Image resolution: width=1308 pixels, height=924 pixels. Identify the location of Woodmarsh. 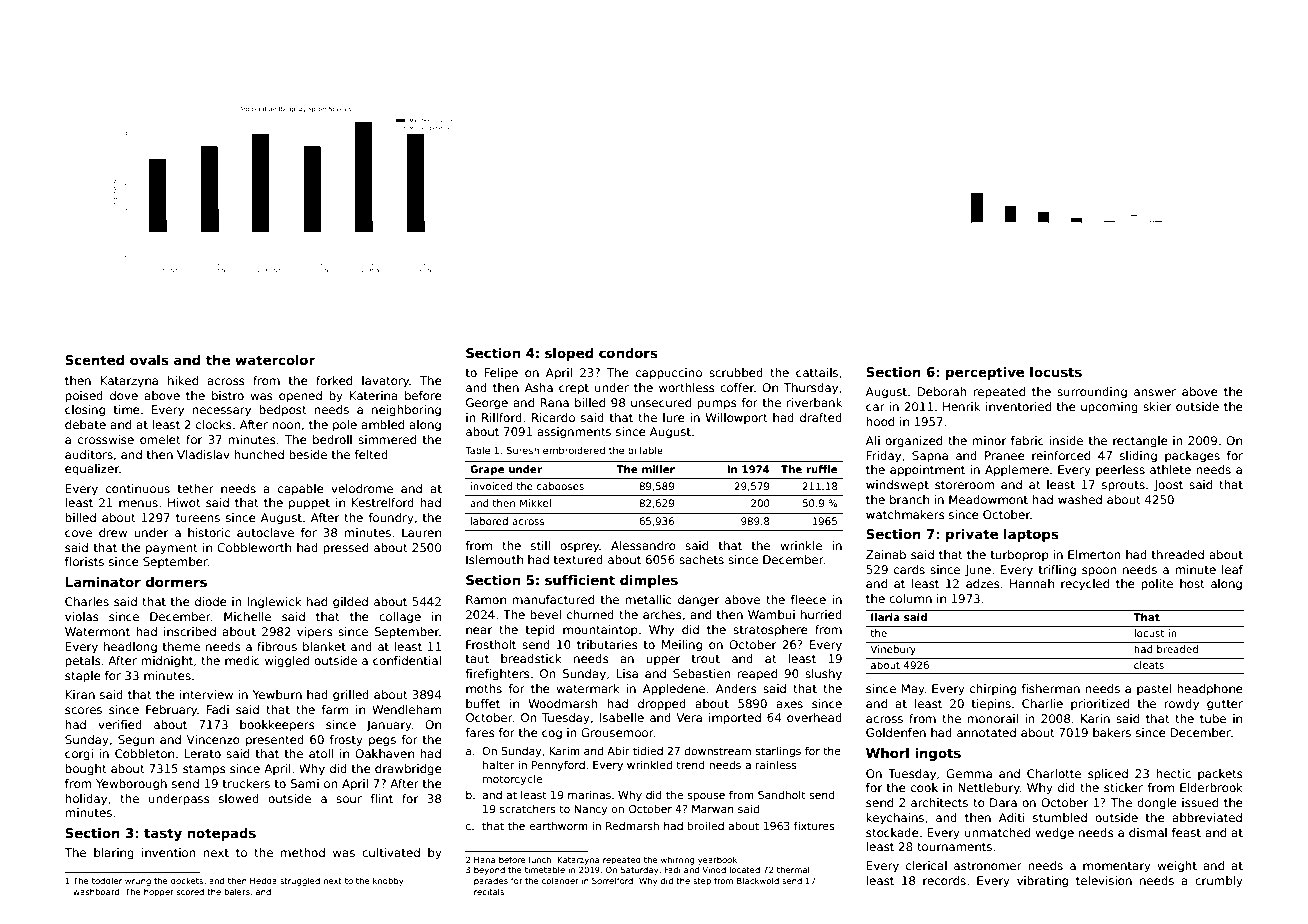
(563, 703).
